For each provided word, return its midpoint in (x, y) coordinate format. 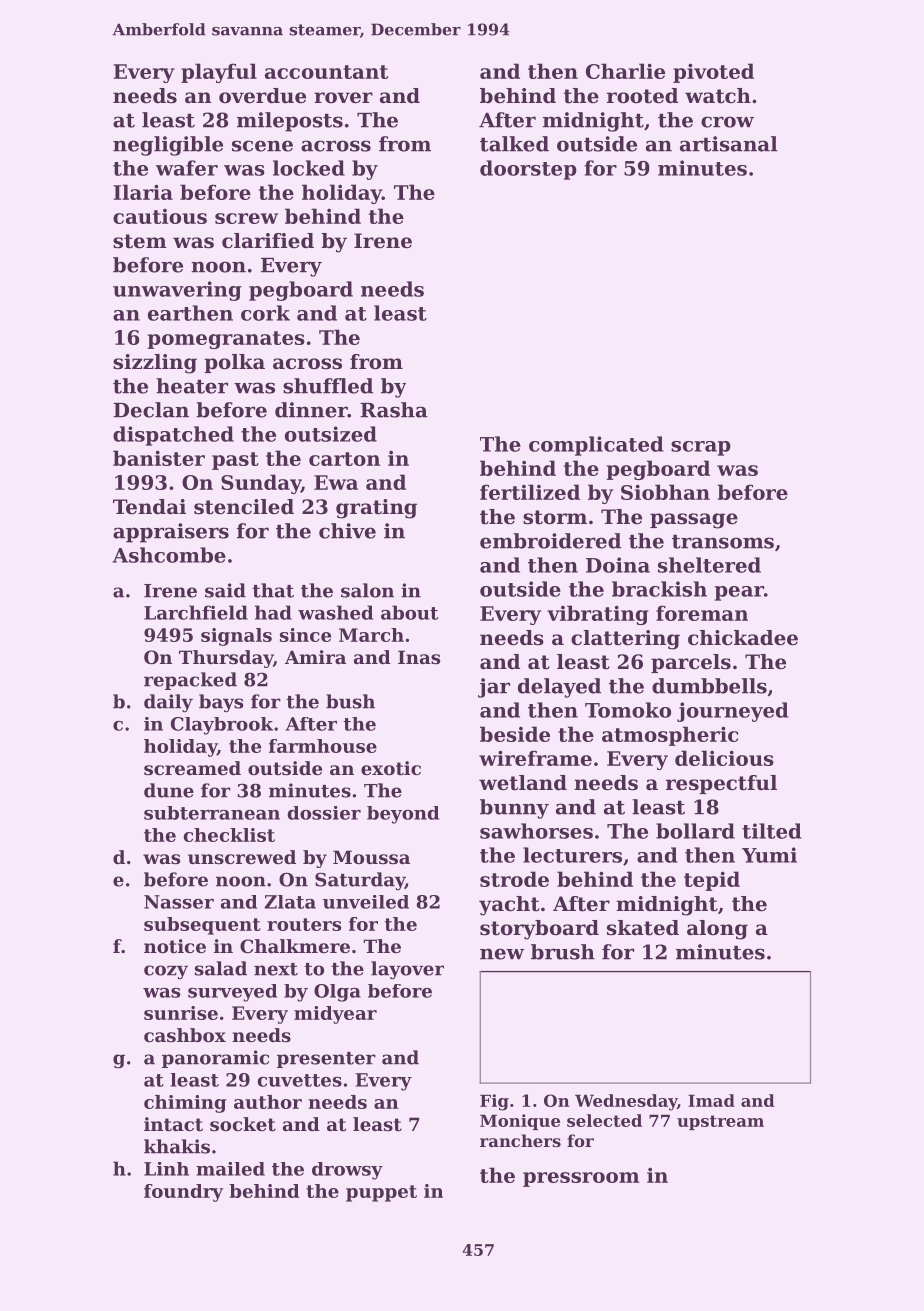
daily (168, 703)
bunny (514, 809)
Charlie (625, 71)
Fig (494, 1102)
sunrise (181, 1013)
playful (219, 73)
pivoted (713, 73)
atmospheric (670, 736)
